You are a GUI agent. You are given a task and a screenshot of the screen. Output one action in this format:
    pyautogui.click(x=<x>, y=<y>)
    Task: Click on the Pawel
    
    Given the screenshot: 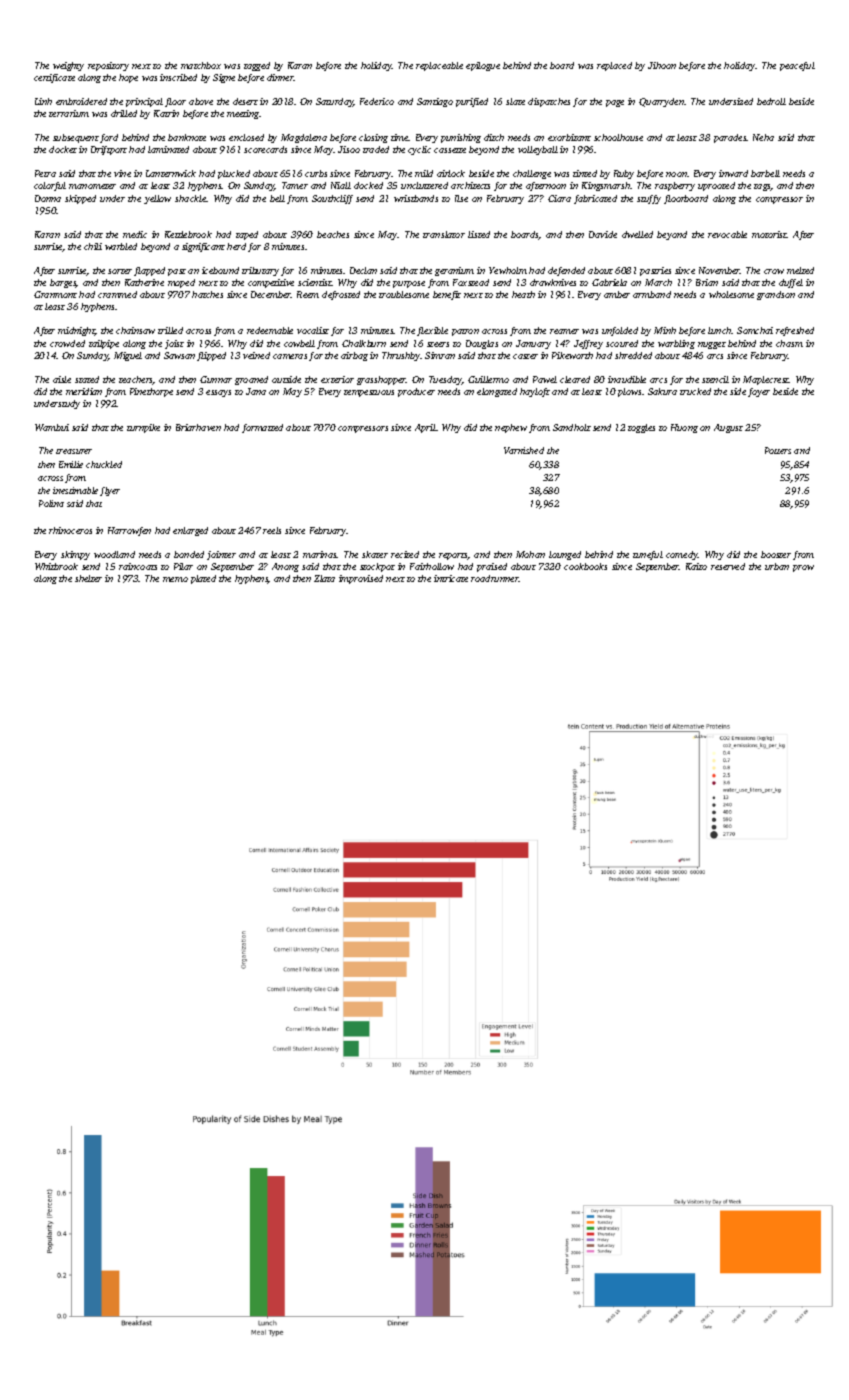 What is the action you would take?
    pyautogui.click(x=545, y=379)
